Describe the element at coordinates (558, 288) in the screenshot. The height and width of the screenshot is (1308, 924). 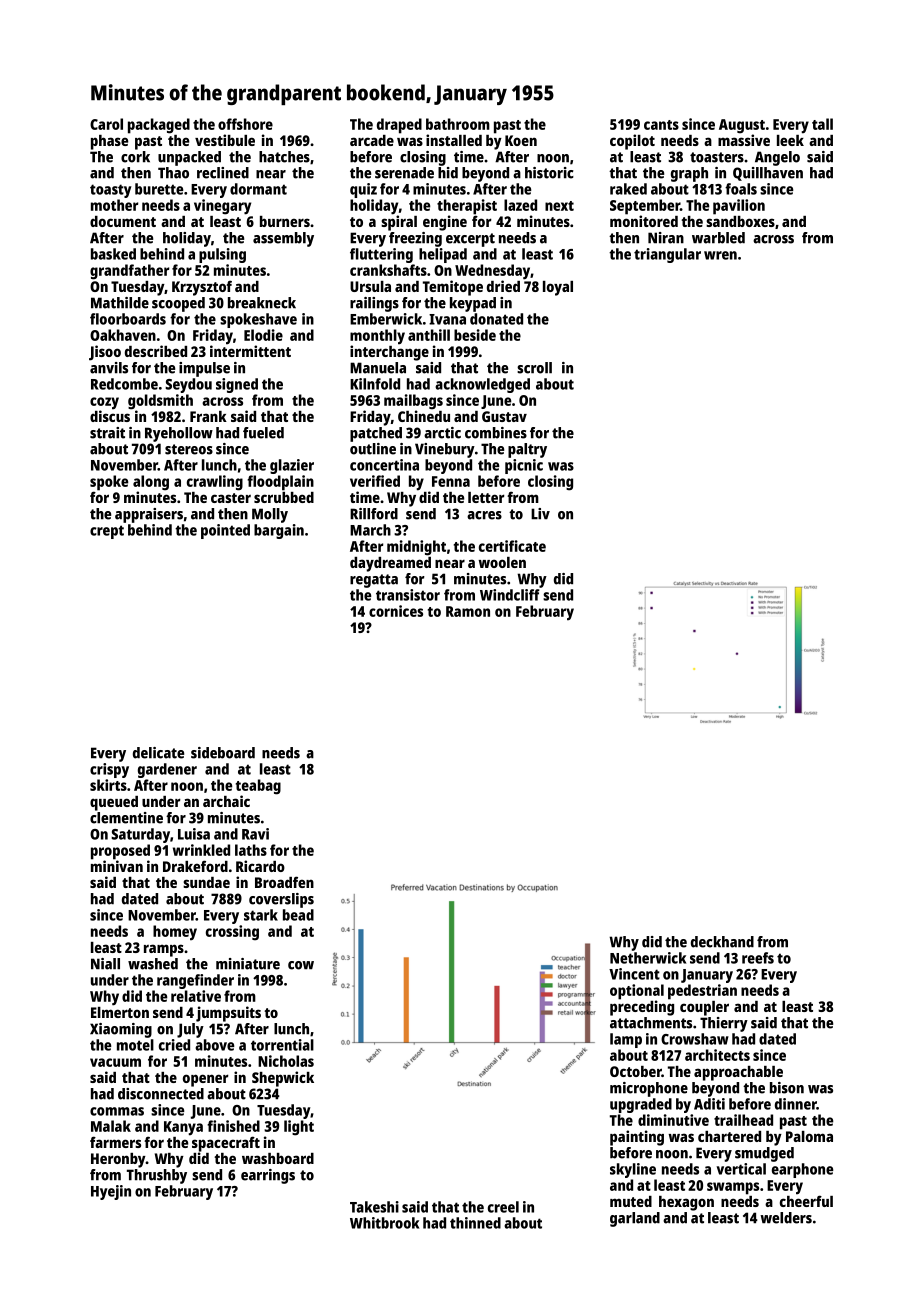
I see `loyal` at that location.
